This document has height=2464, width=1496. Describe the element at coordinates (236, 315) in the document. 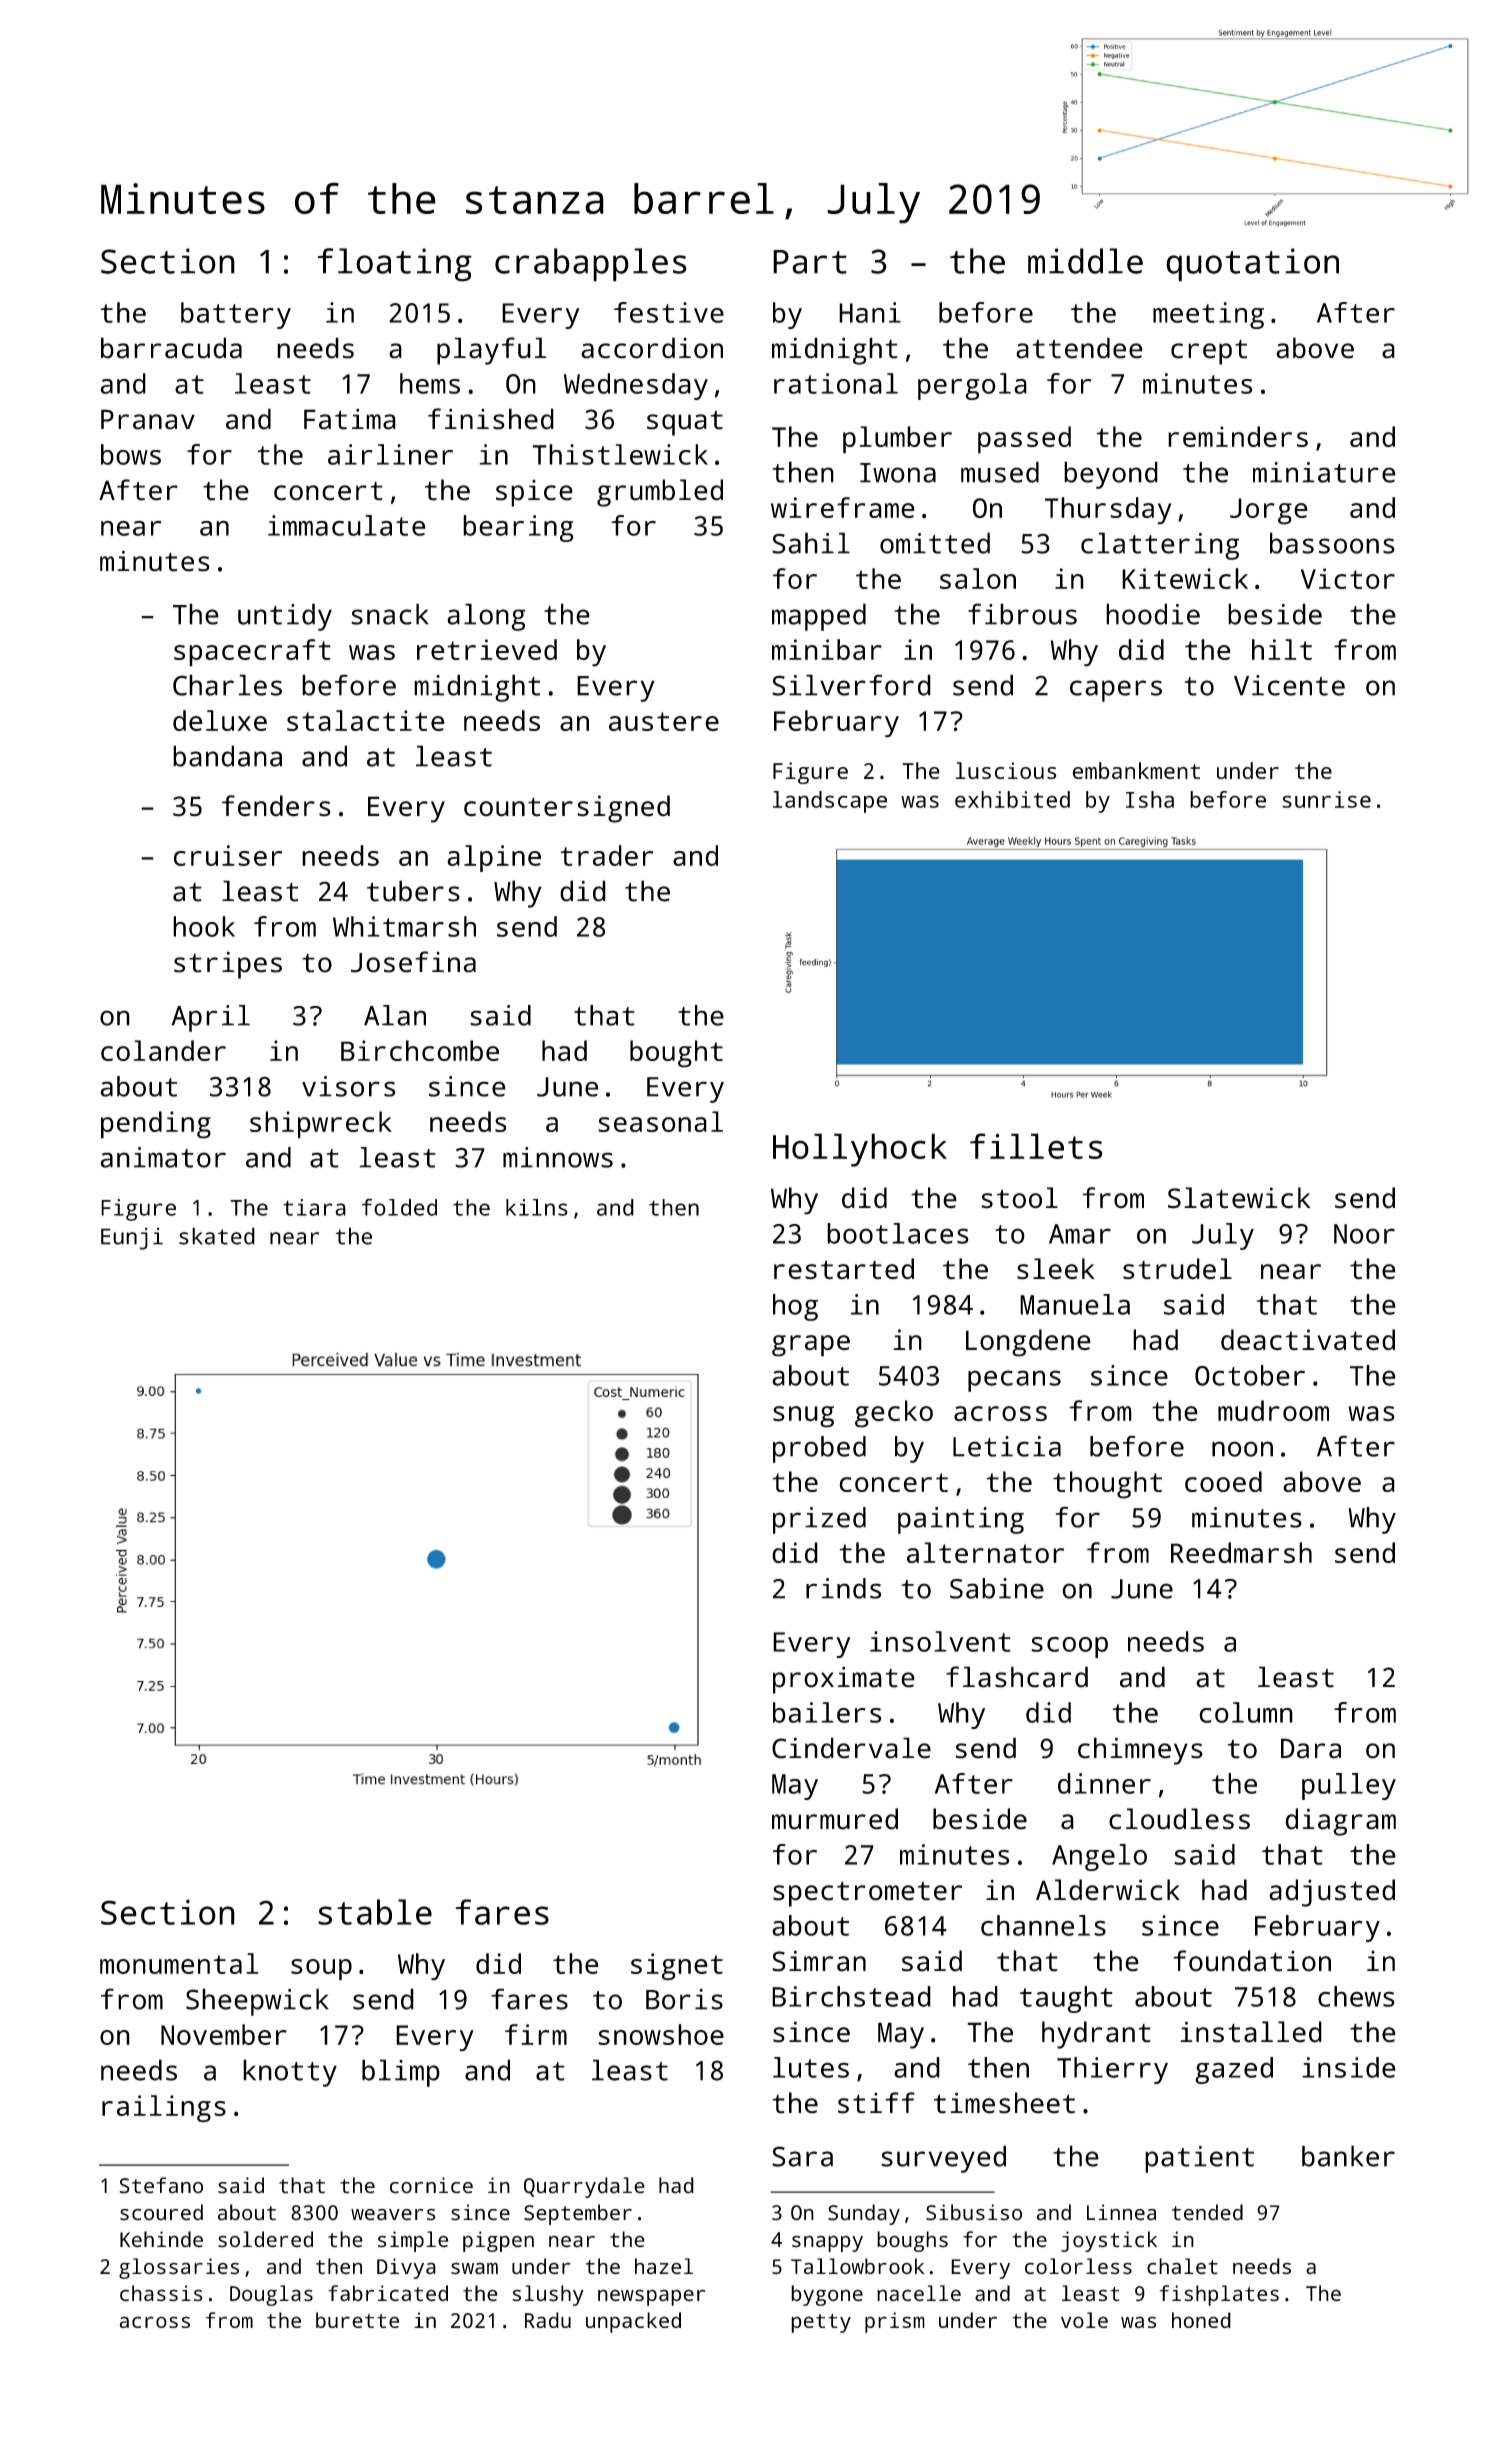

I see `battery` at that location.
